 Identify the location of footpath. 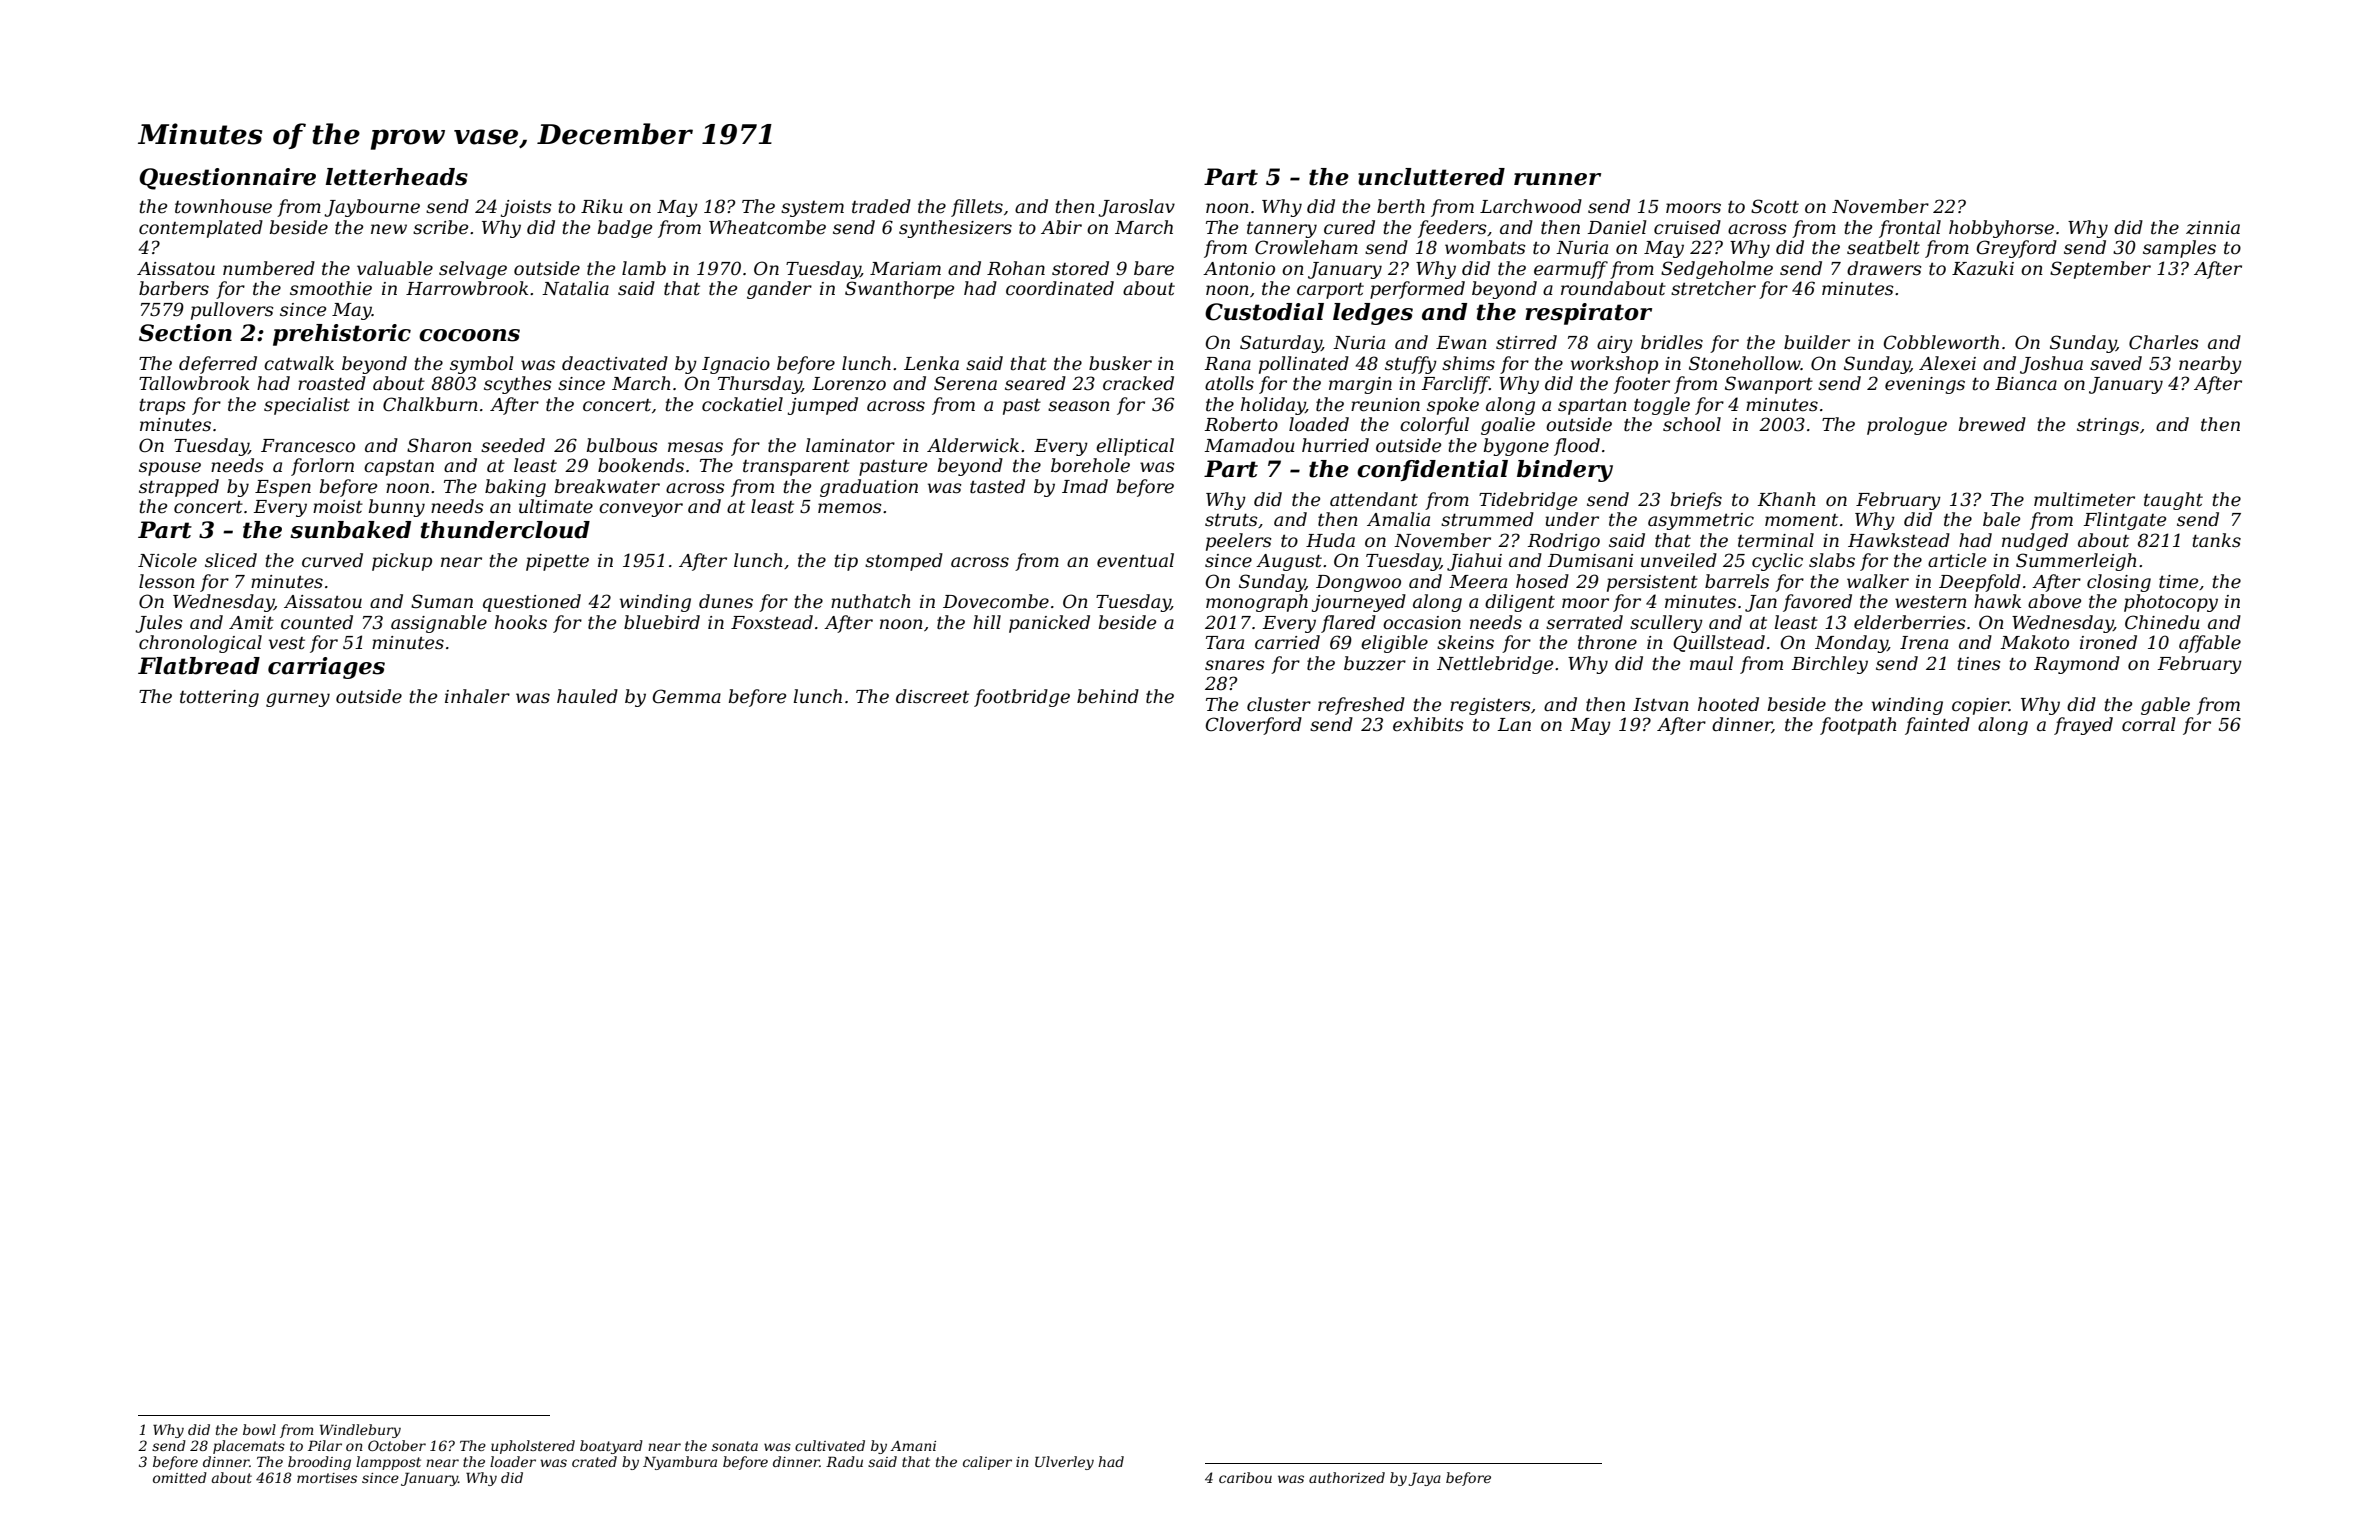
(1858, 726).
